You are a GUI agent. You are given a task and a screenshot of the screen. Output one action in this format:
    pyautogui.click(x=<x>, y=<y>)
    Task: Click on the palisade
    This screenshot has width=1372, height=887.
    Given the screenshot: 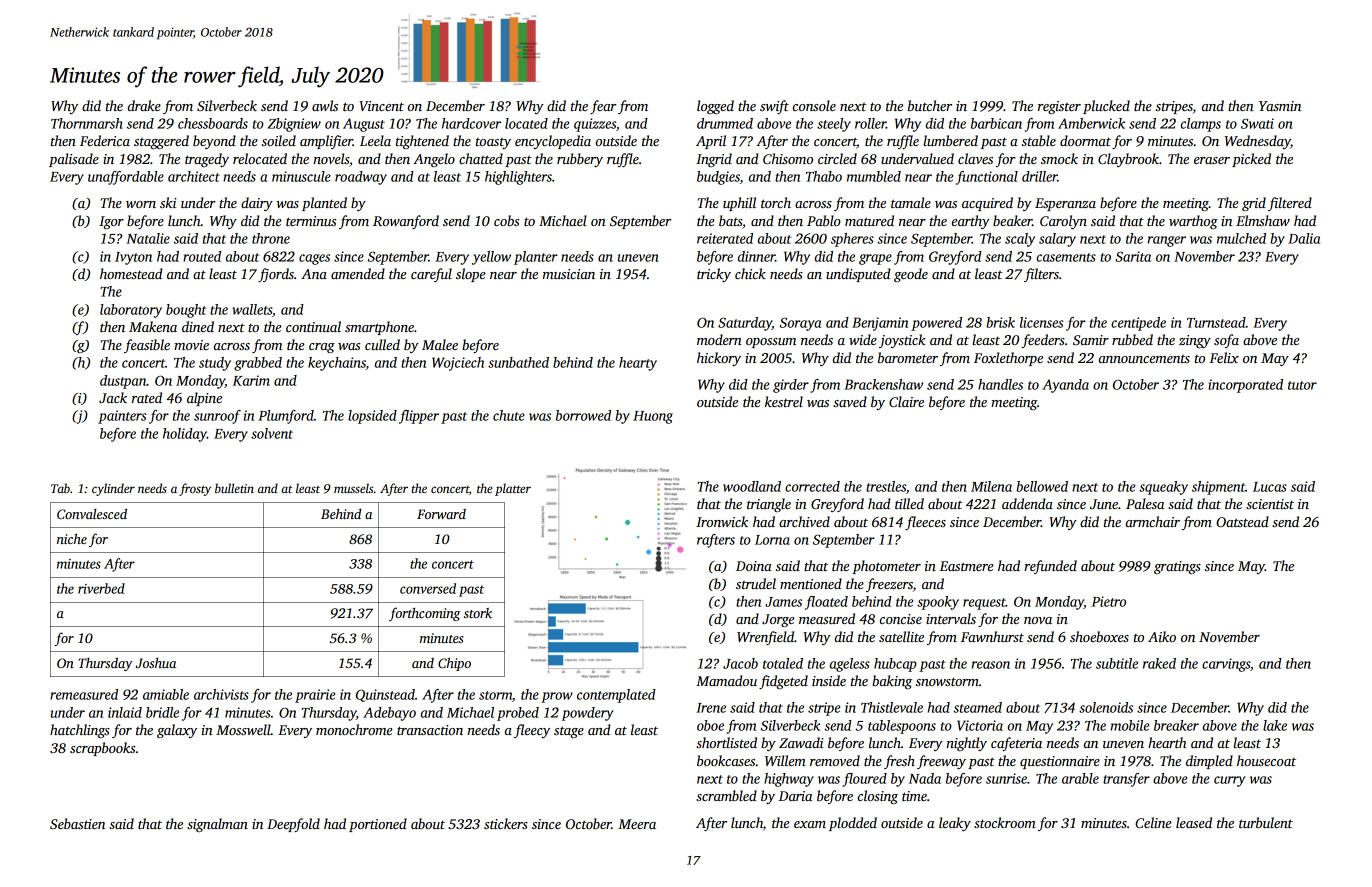 What is the action you would take?
    pyautogui.click(x=74, y=160)
